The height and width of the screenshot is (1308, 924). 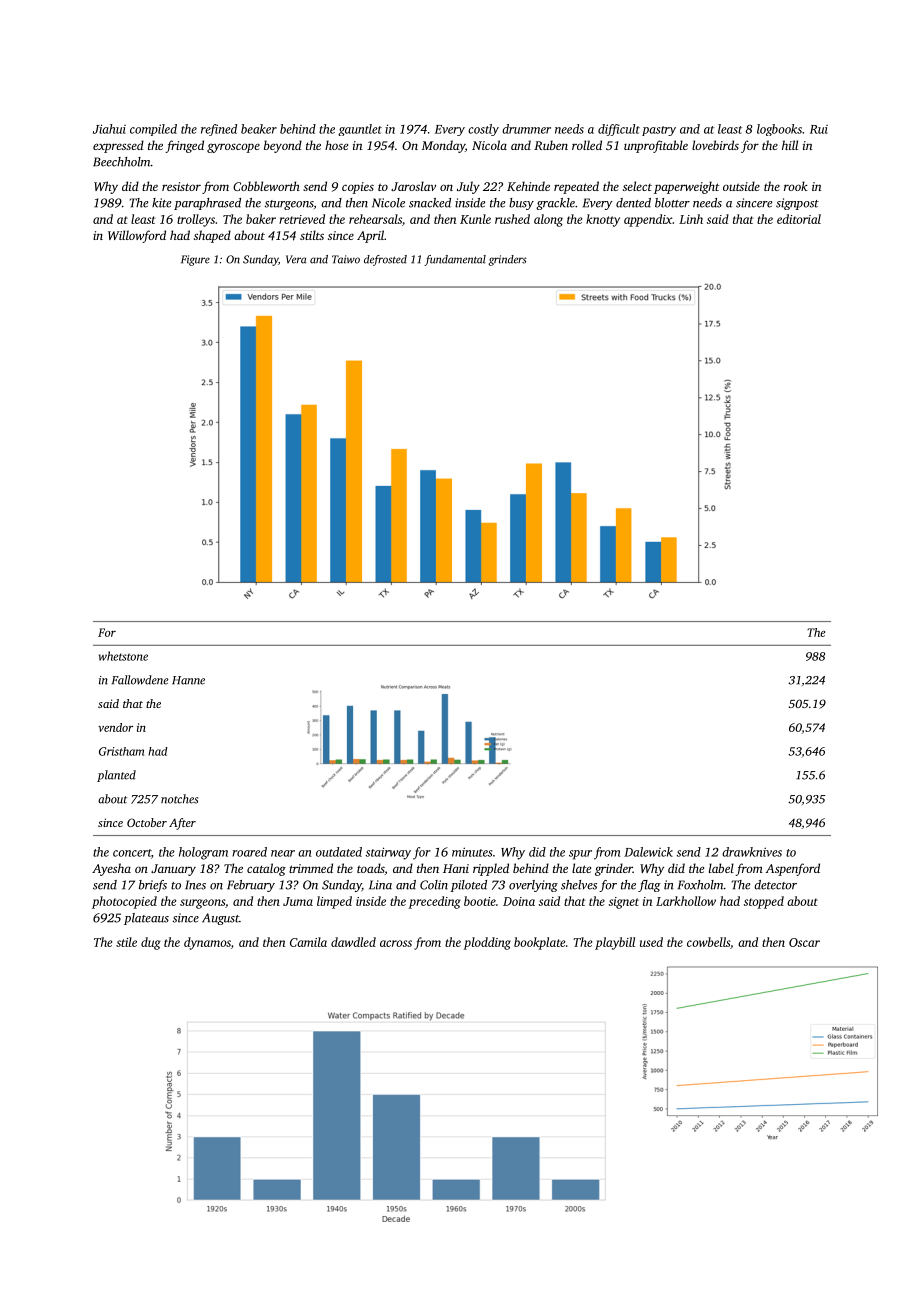 What do you see at coordinates (651, 942) in the screenshot?
I see `used` at bounding box center [651, 942].
